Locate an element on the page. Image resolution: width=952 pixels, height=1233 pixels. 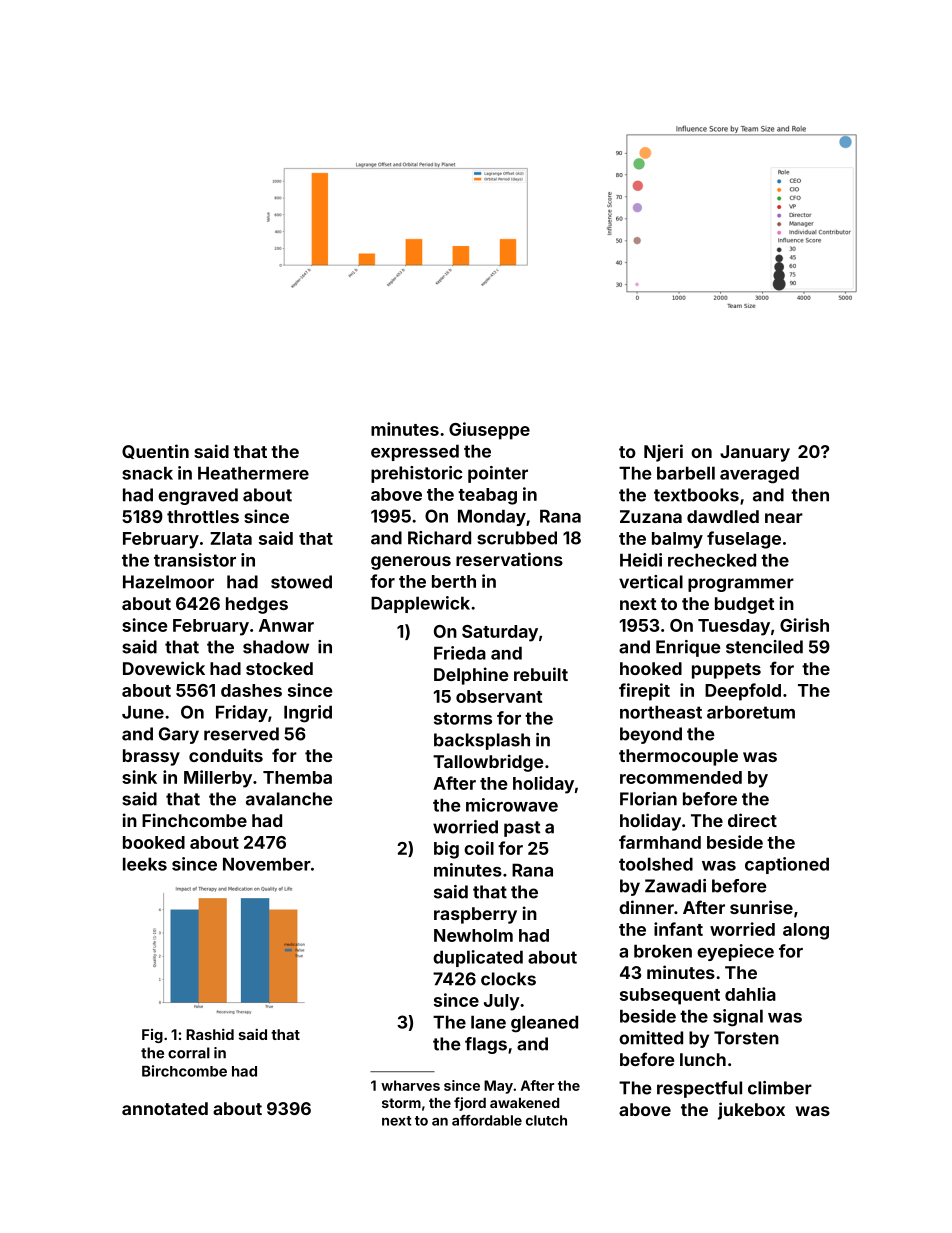
Quentin is located at coordinates (155, 451).
